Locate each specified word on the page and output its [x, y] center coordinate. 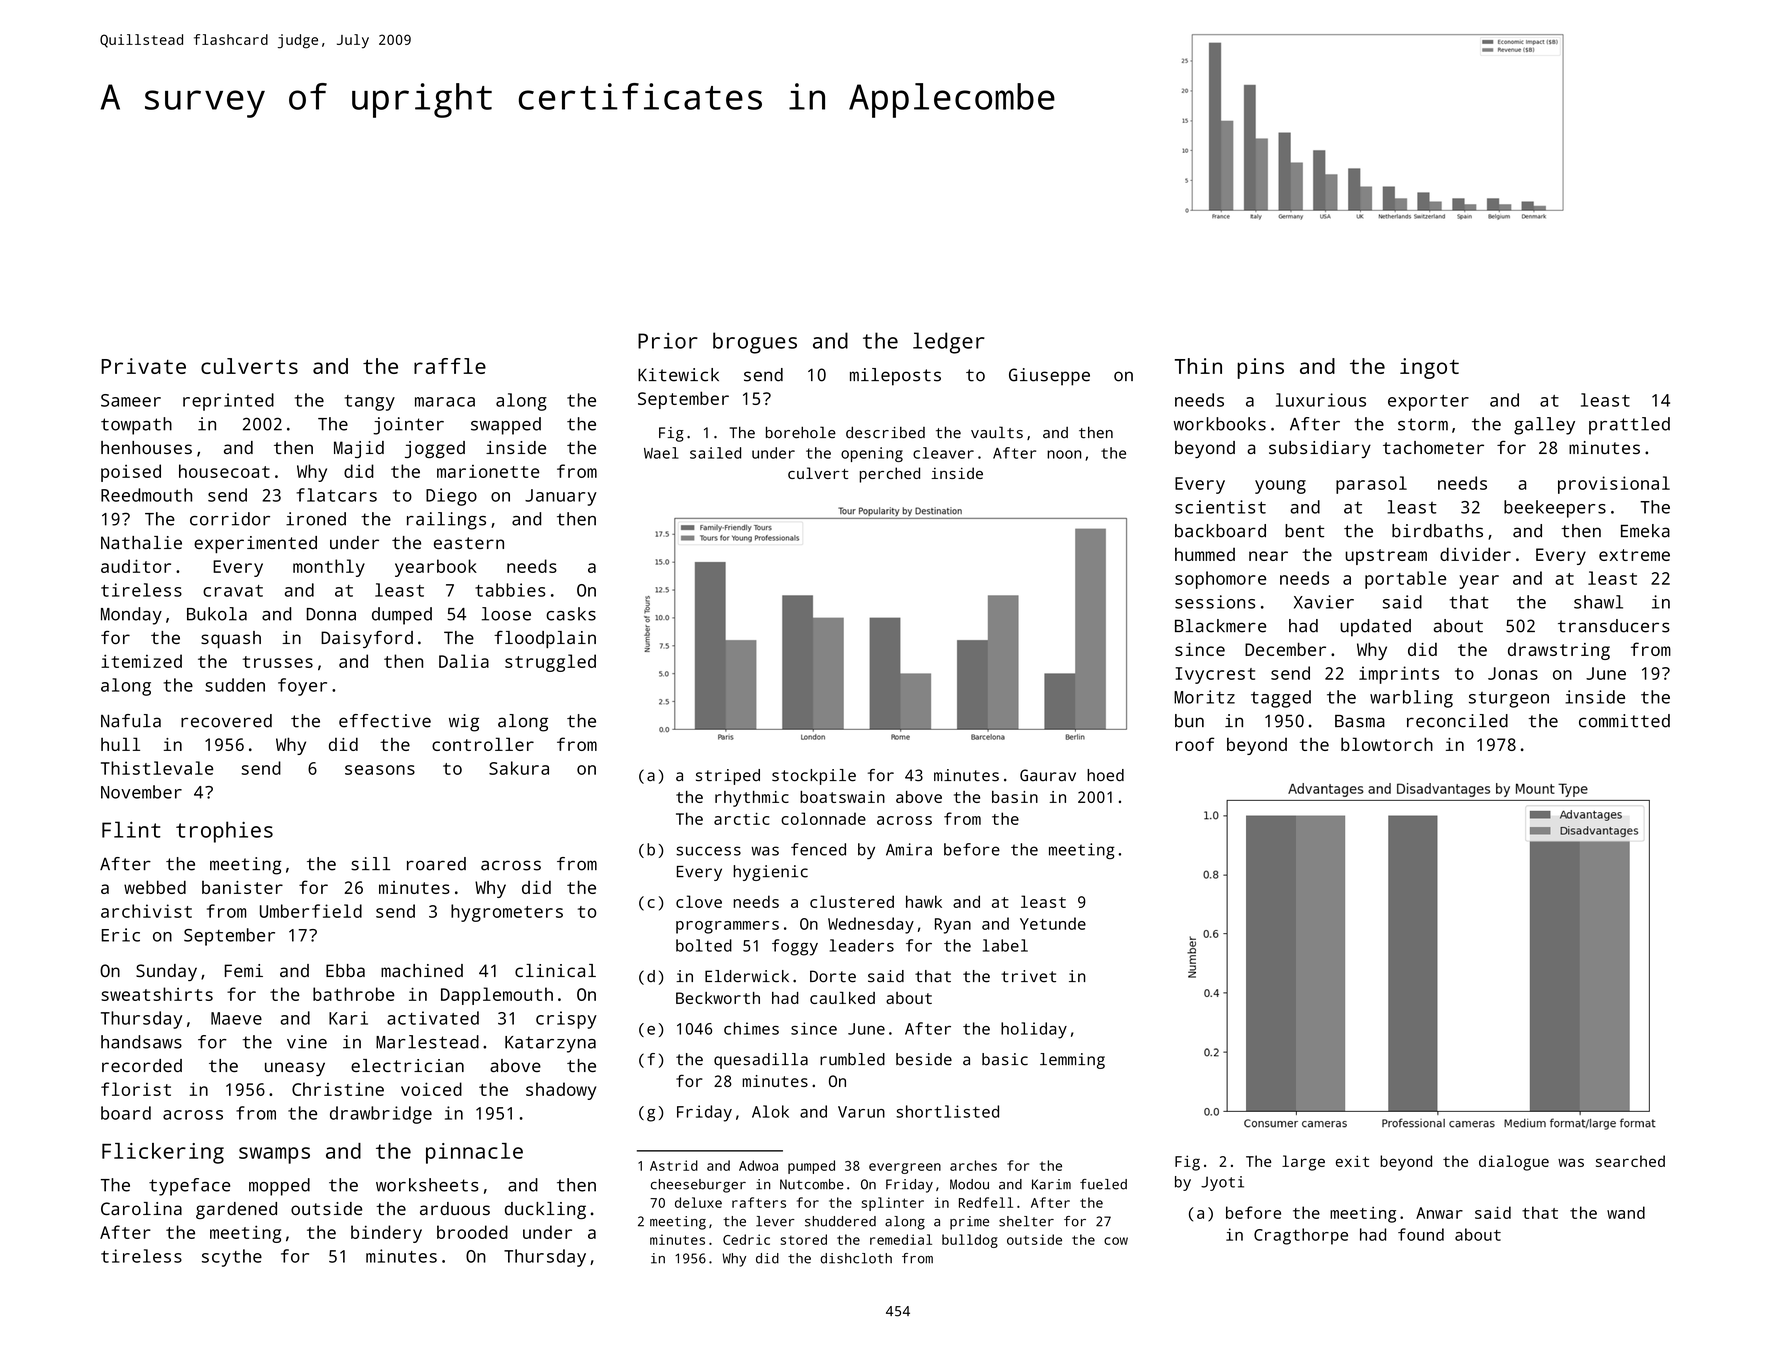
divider [1475, 554]
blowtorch [1387, 744]
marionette [488, 471]
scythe [232, 1258]
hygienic [770, 873]
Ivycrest [1215, 675]
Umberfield [311, 911]
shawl [1598, 602]
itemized [141, 661]
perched [890, 475]
